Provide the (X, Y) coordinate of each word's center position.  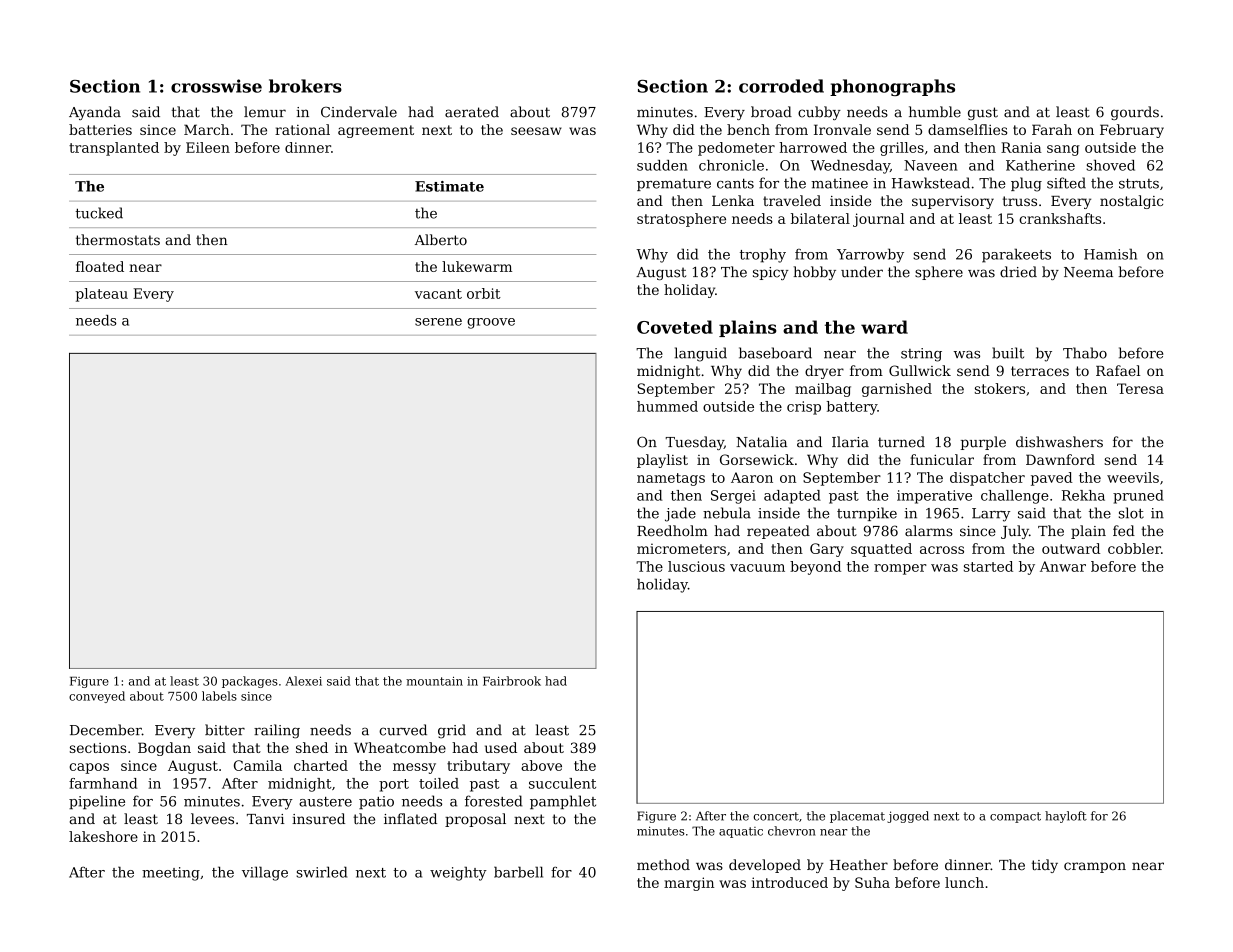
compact (1015, 817)
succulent (562, 783)
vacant (438, 294)
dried (1018, 272)
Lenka (733, 200)
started (988, 566)
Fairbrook (512, 681)
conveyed (97, 697)
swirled (321, 872)
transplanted (114, 149)
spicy (771, 273)
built (1008, 353)
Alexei (303, 681)
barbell (518, 872)
